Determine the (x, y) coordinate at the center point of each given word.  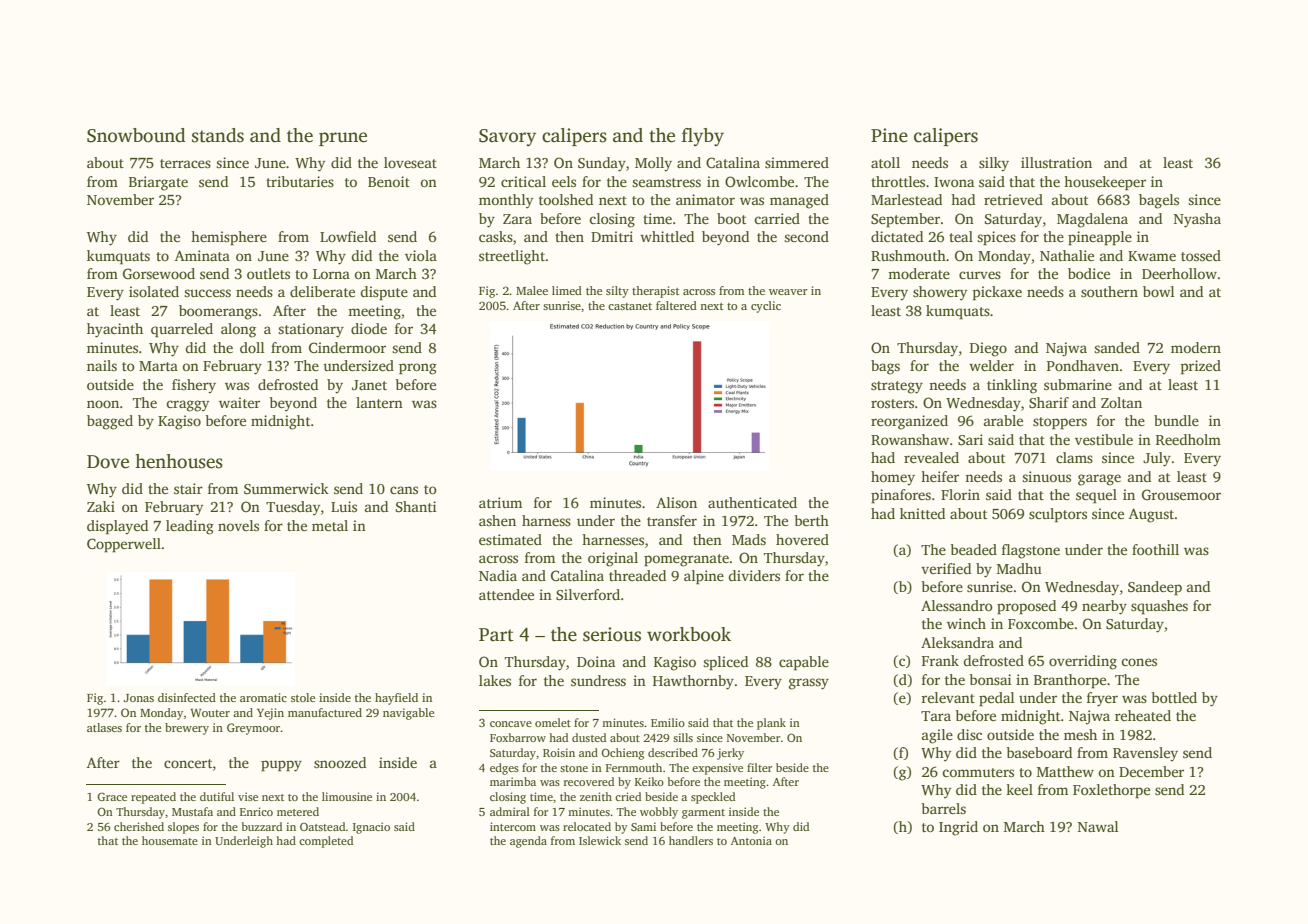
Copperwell (124, 545)
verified (946, 568)
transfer (672, 520)
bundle (1176, 420)
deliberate (322, 291)
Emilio (668, 722)
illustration (1056, 162)
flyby (703, 137)
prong (418, 369)
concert (188, 763)
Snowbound (136, 135)
